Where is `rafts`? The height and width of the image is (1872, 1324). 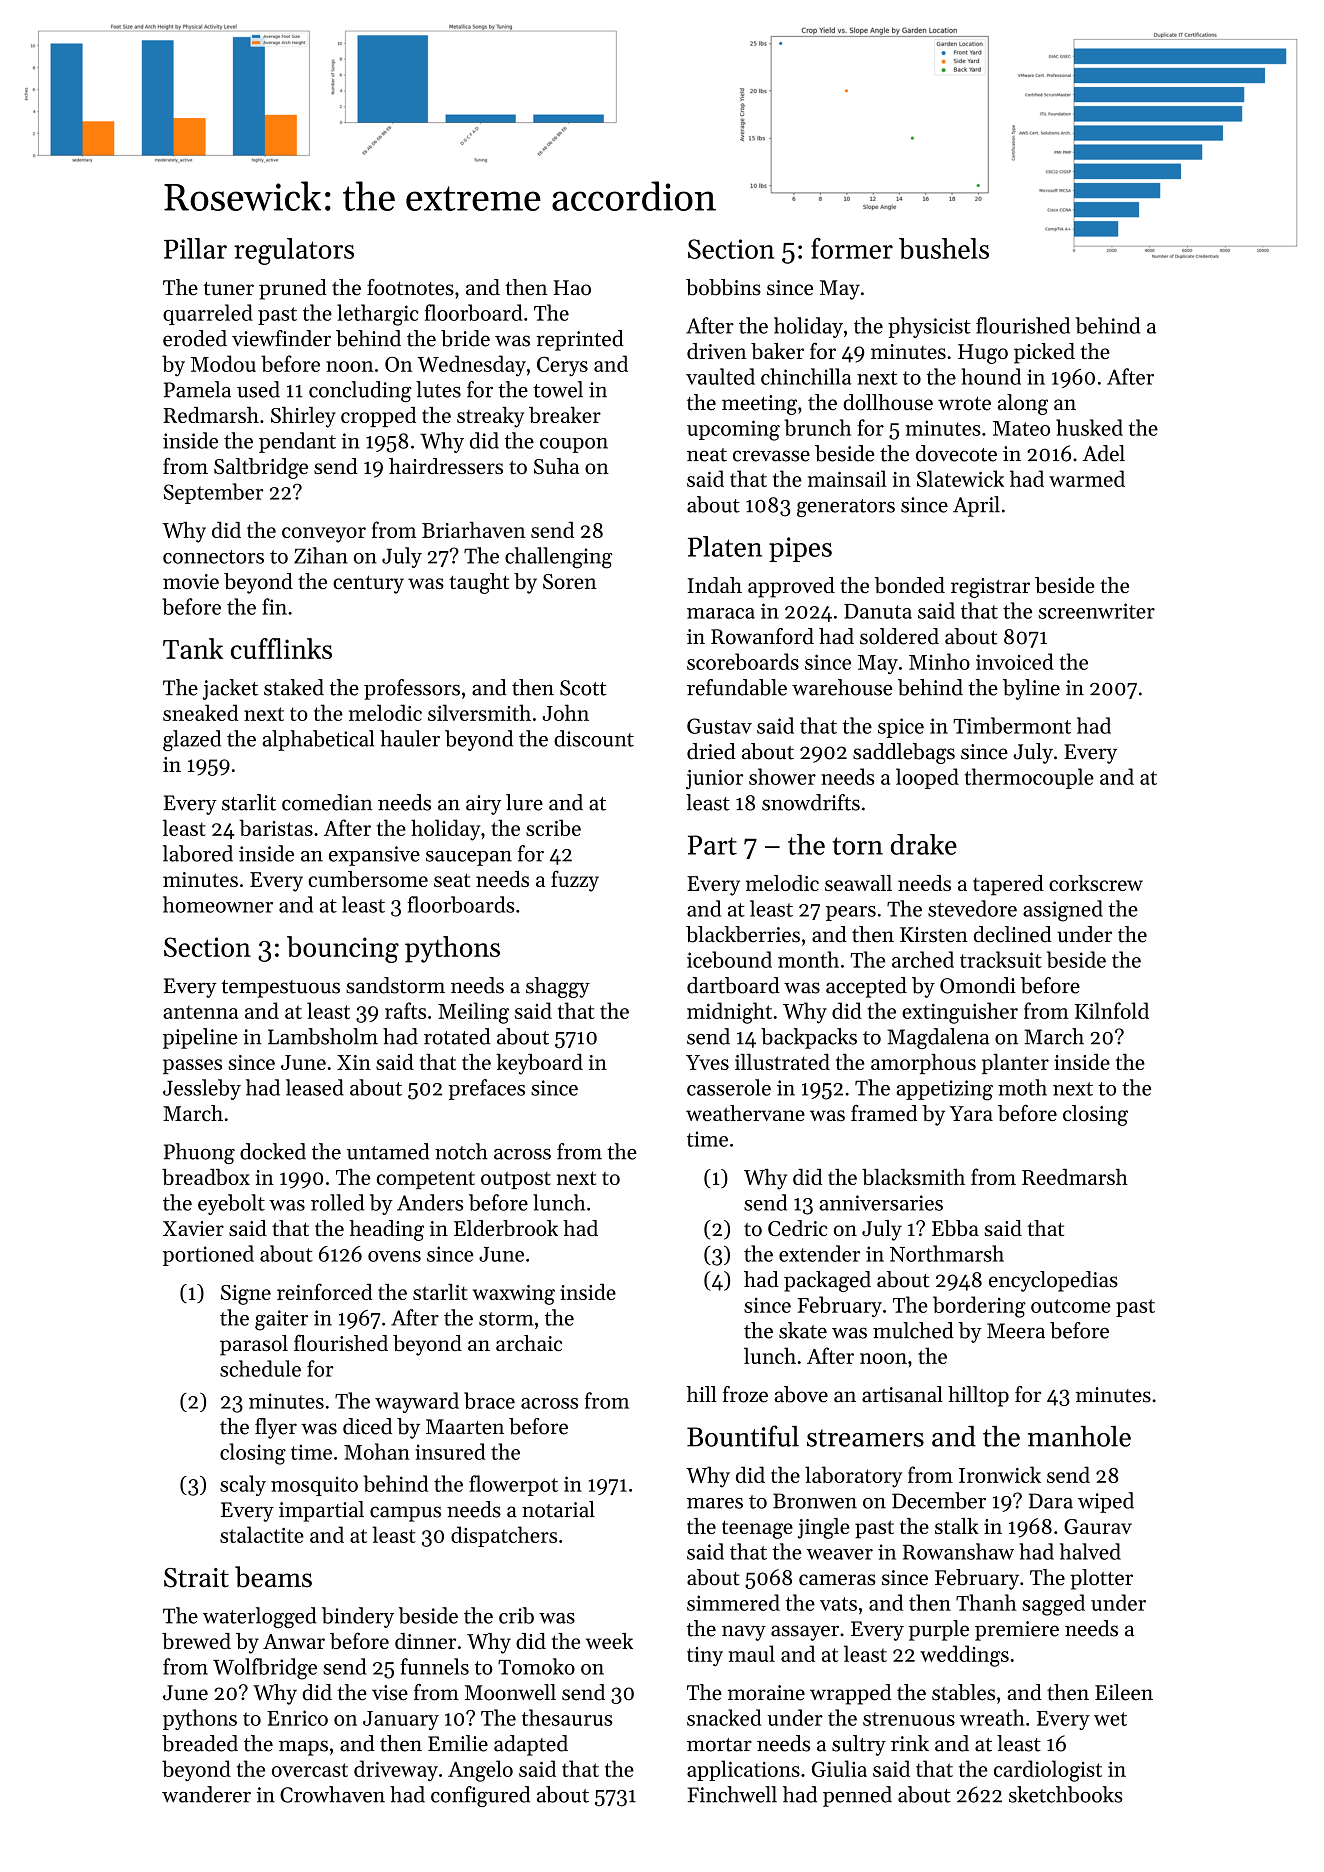 rafts is located at coordinates (405, 1010).
